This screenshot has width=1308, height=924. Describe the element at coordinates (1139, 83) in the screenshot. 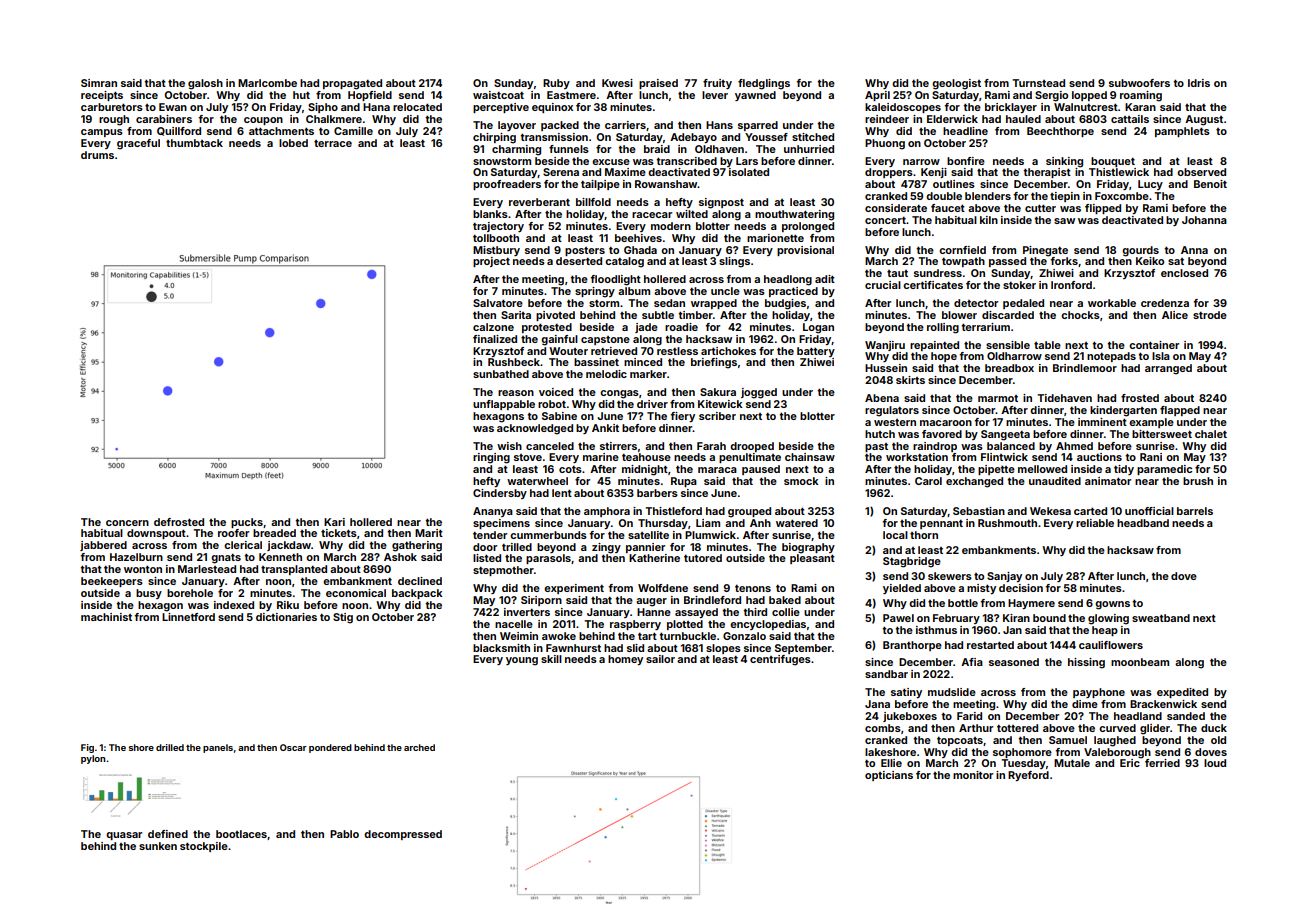

I see `subwoofers` at that location.
